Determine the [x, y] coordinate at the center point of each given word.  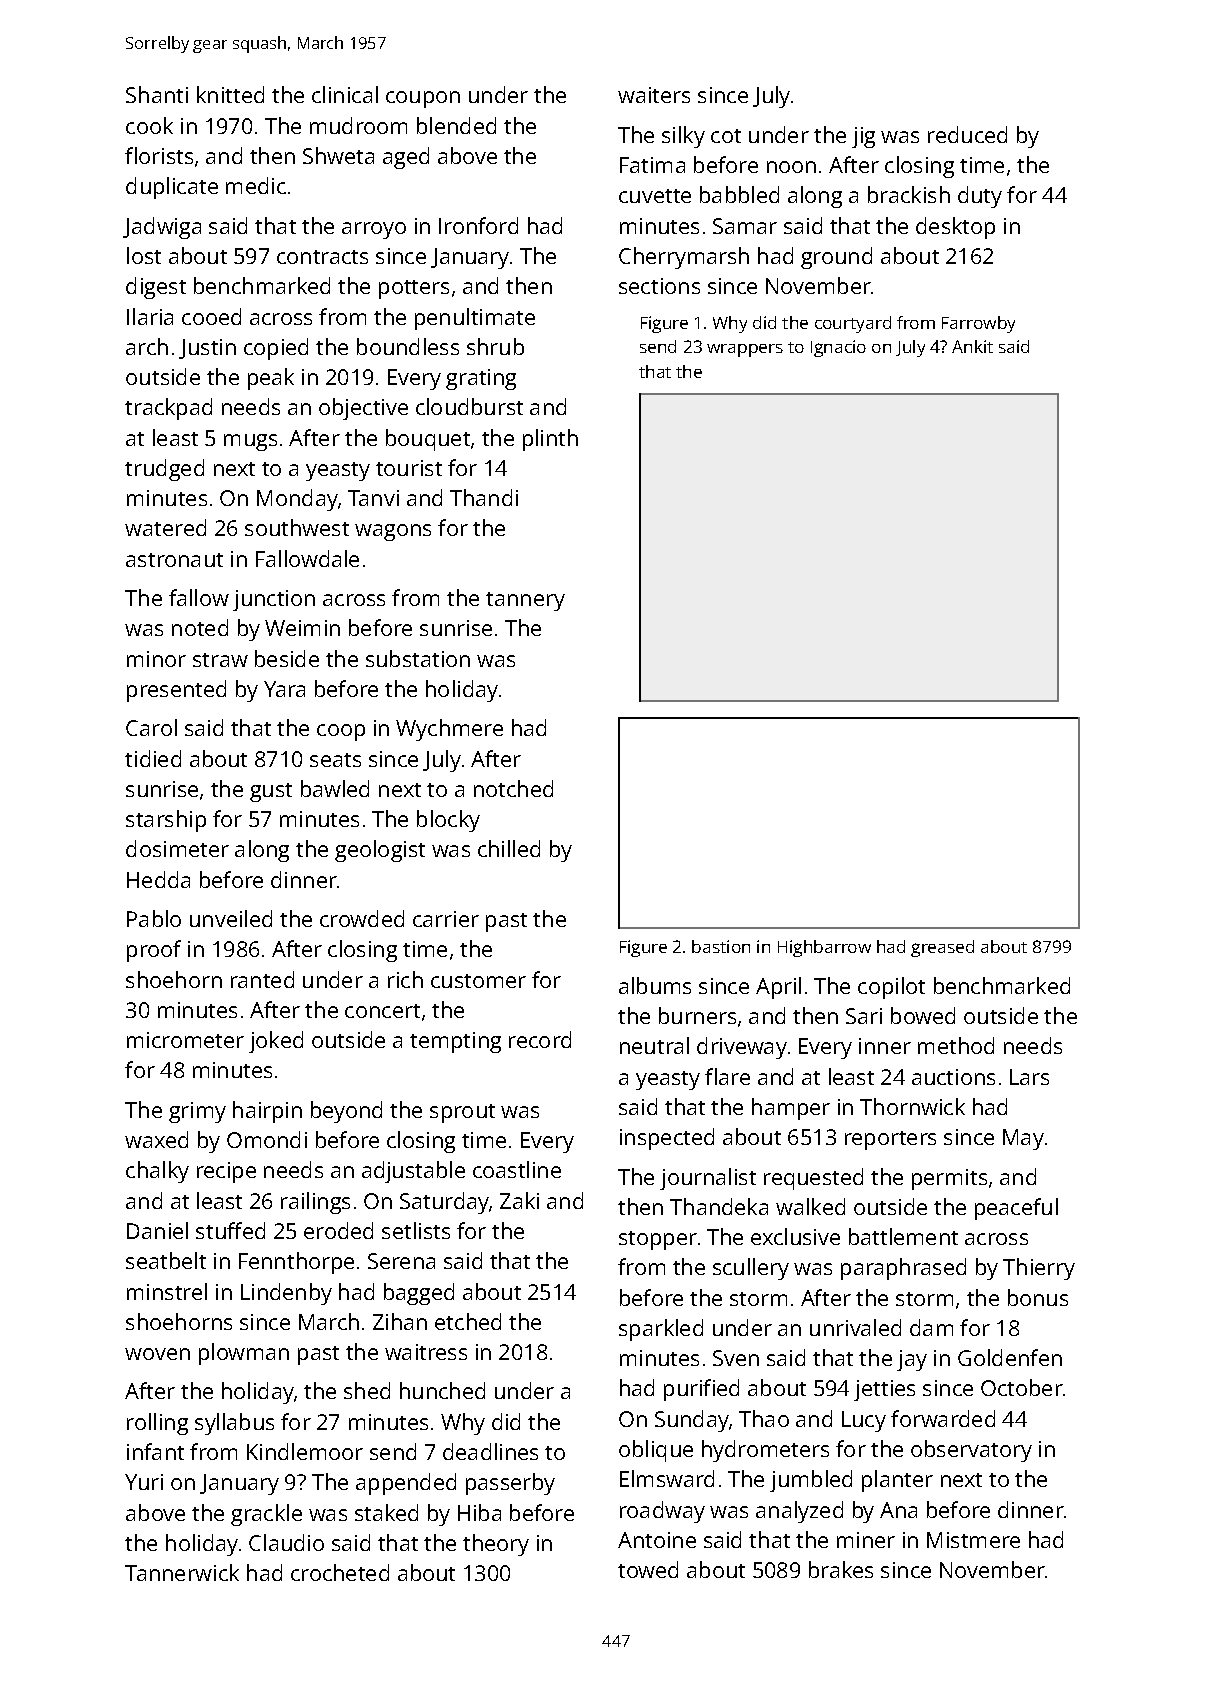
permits [949, 1179]
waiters [654, 95]
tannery [525, 601]
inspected [667, 1139]
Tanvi [373, 498]
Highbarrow [824, 948]
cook [149, 125]
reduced [967, 134]
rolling [157, 1424]
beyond [346, 1112]
